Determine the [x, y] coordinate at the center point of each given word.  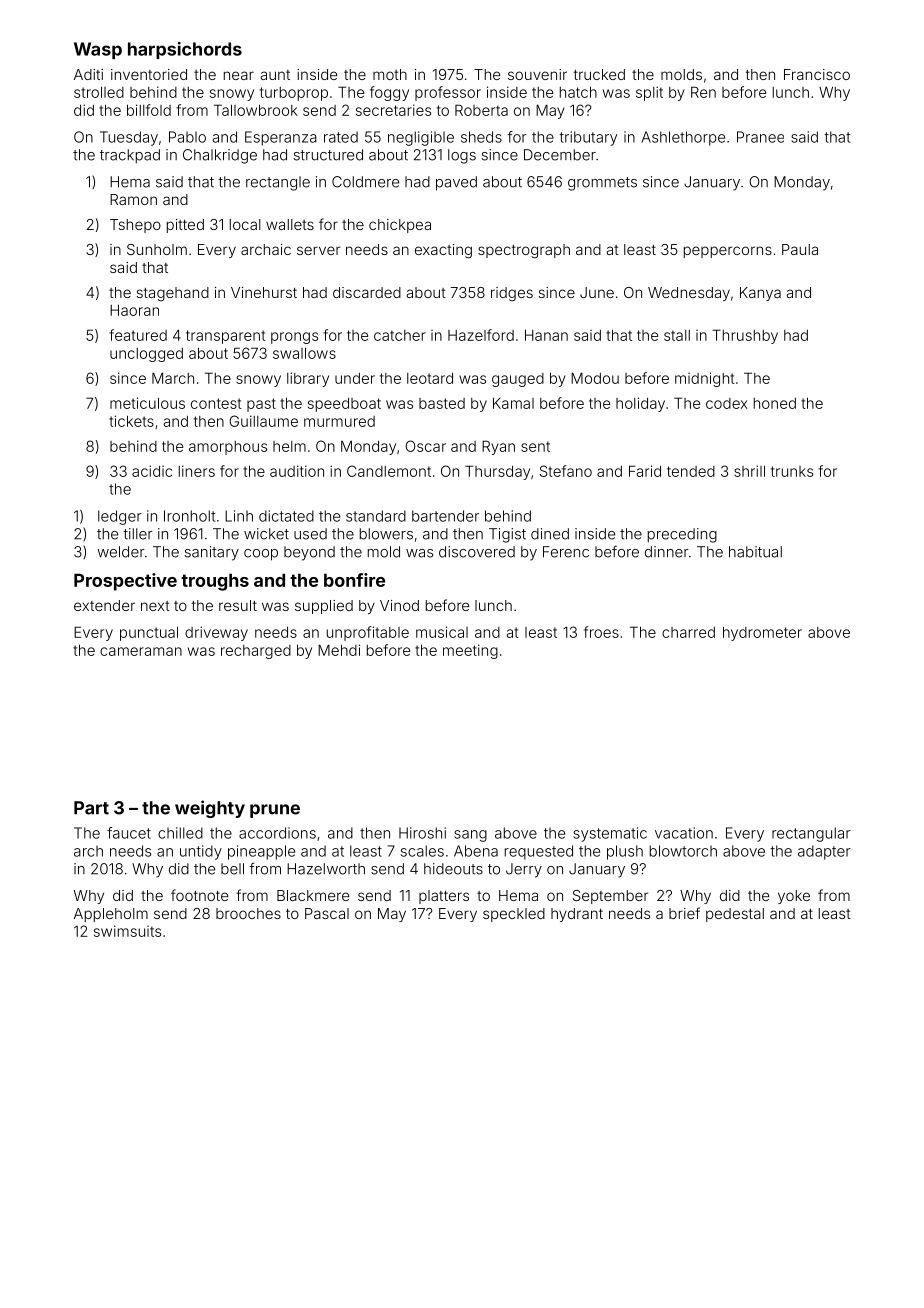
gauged [518, 380]
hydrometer [762, 633]
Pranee [760, 137]
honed [775, 403]
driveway [216, 633]
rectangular [811, 834]
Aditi [88, 74]
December [560, 155]
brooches [248, 913]
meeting [470, 651]
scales [422, 851]
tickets [131, 421]
